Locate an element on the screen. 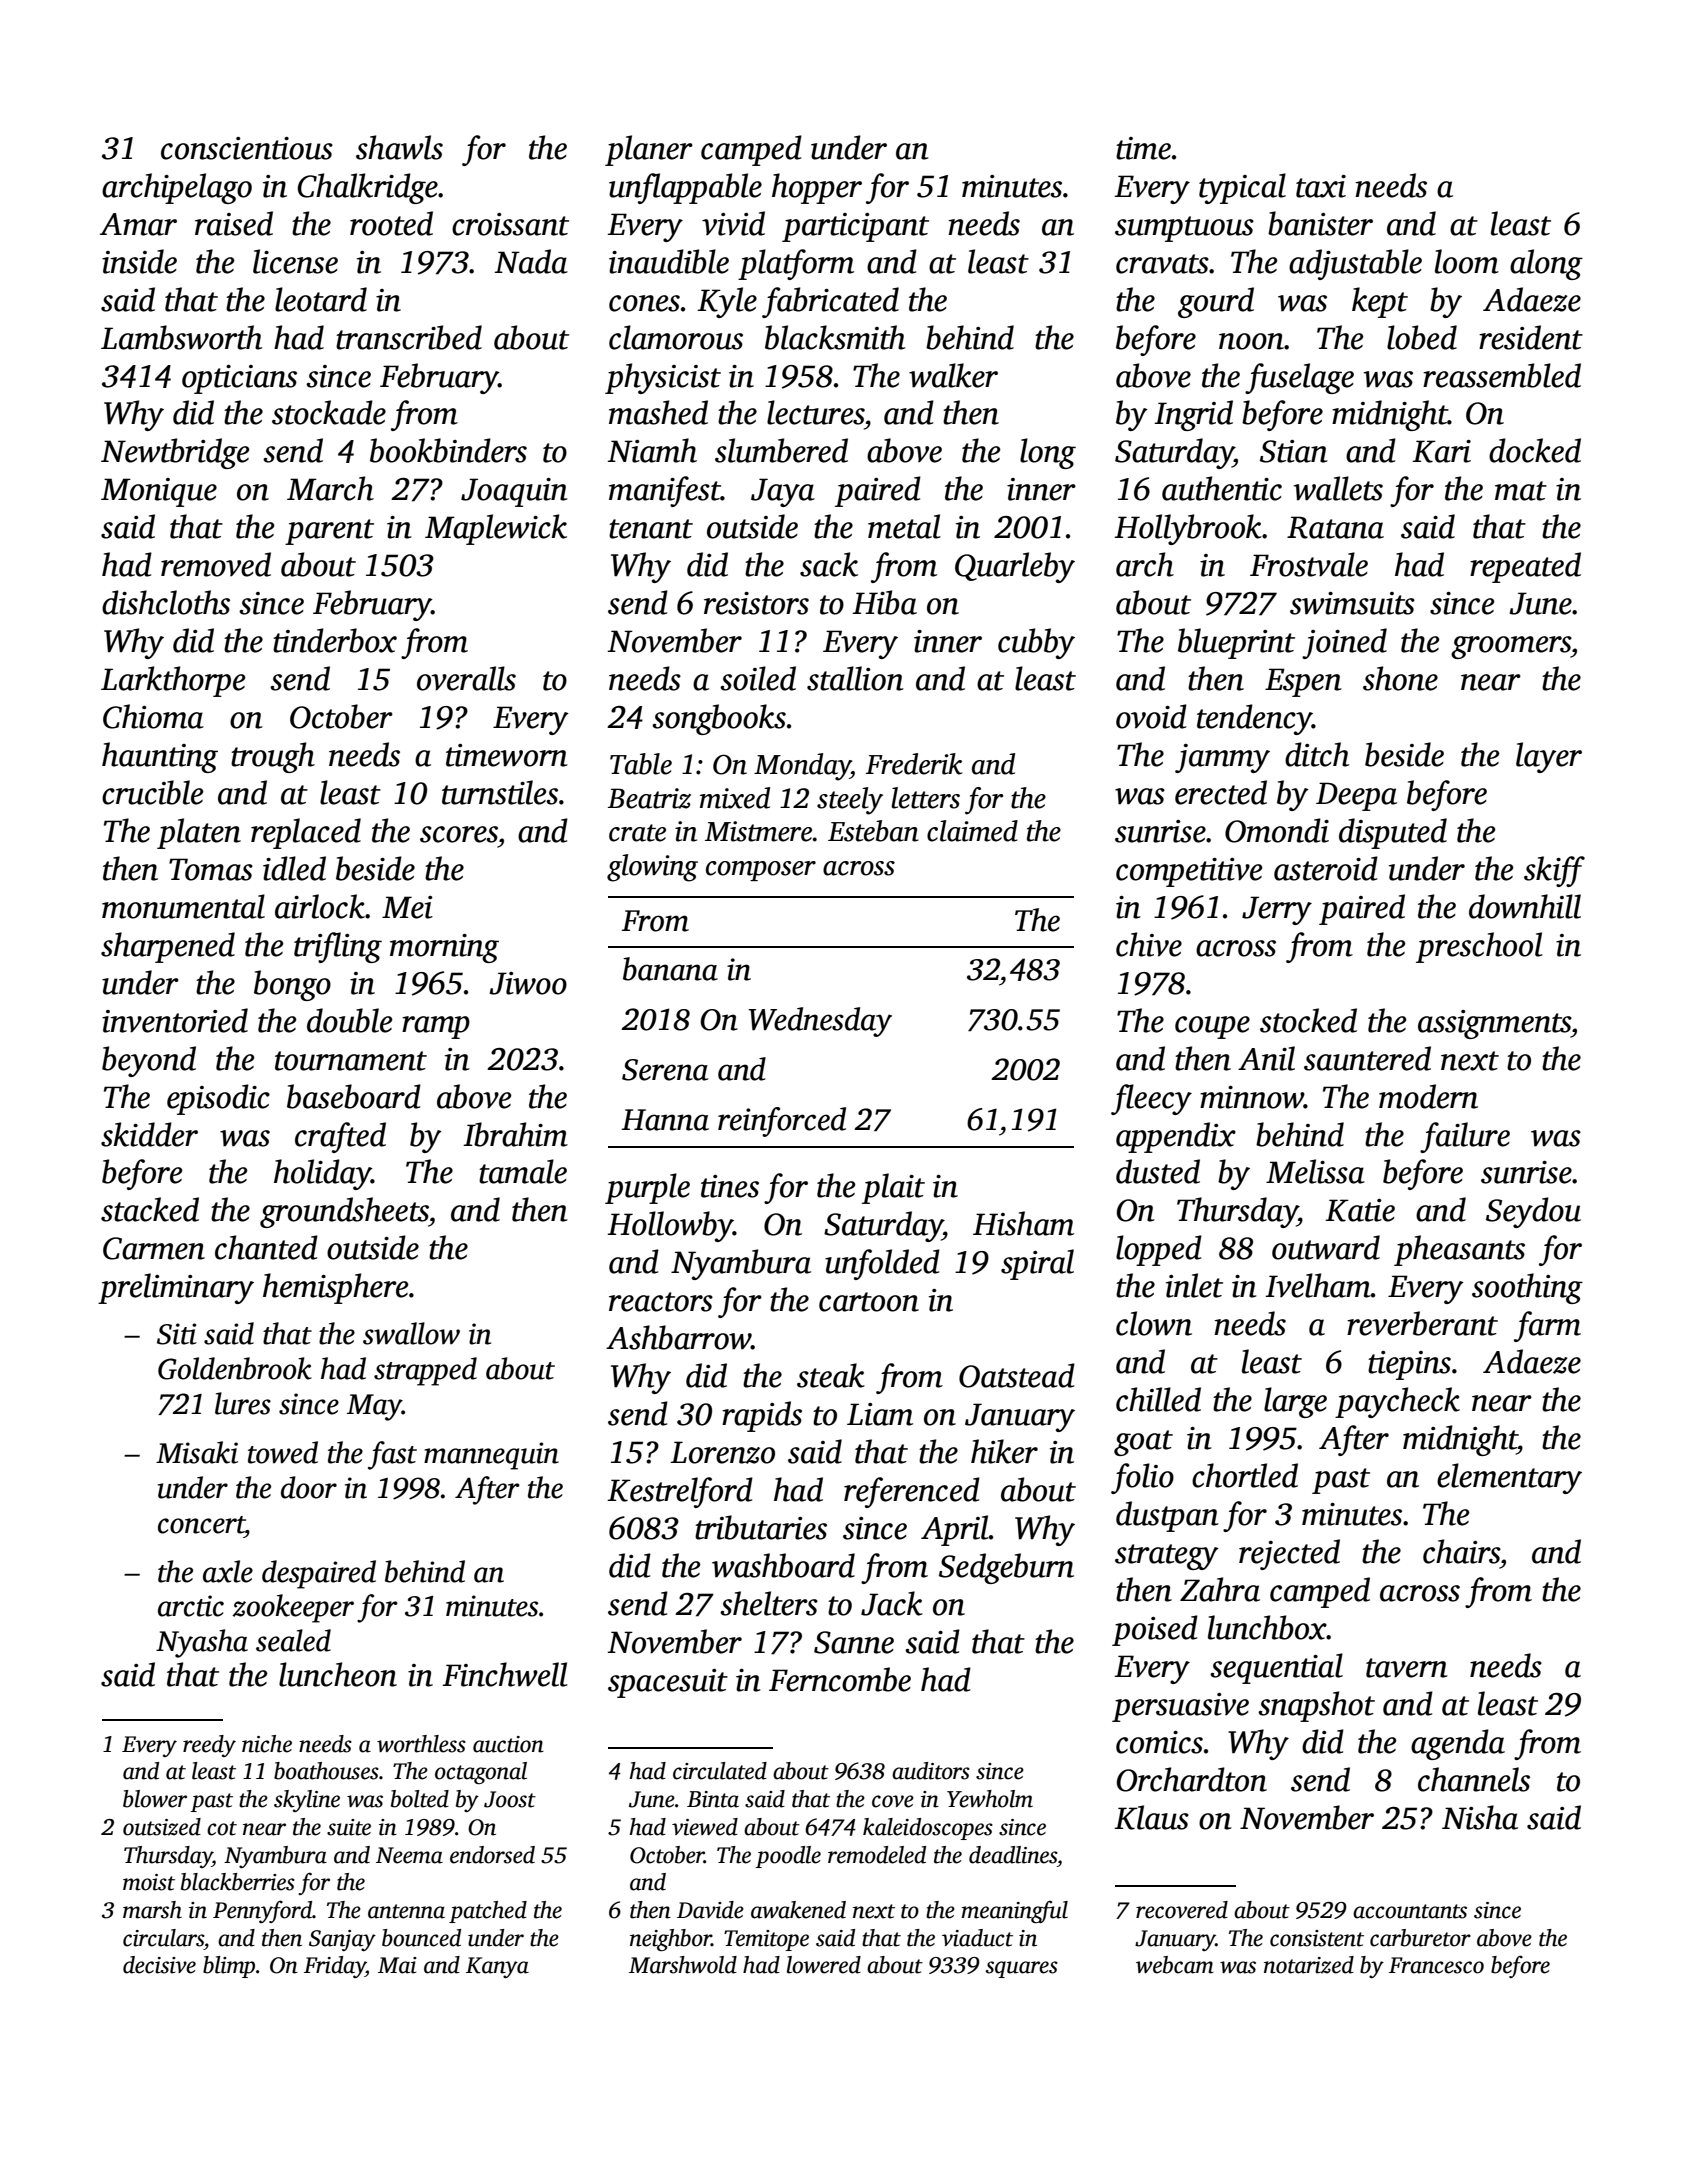  groomers is located at coordinates (1511, 647).
